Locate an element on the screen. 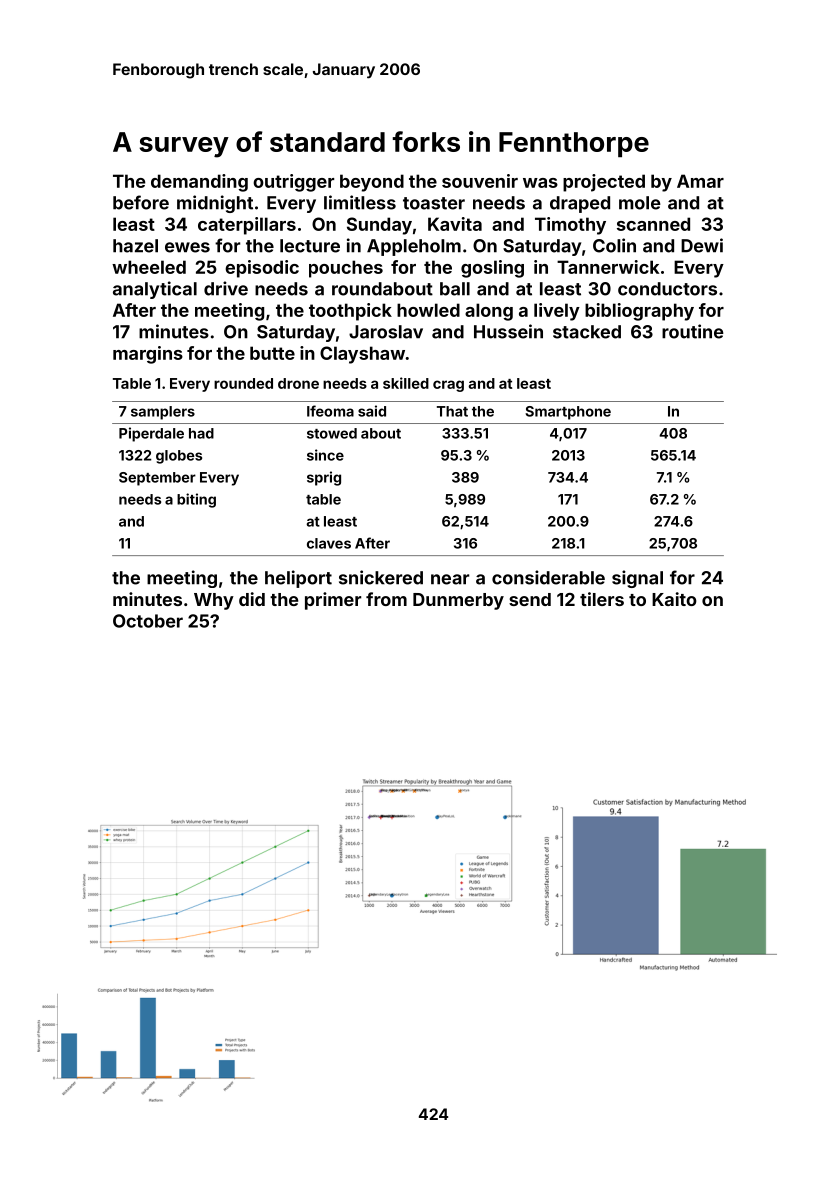  routine is located at coordinates (693, 331).
